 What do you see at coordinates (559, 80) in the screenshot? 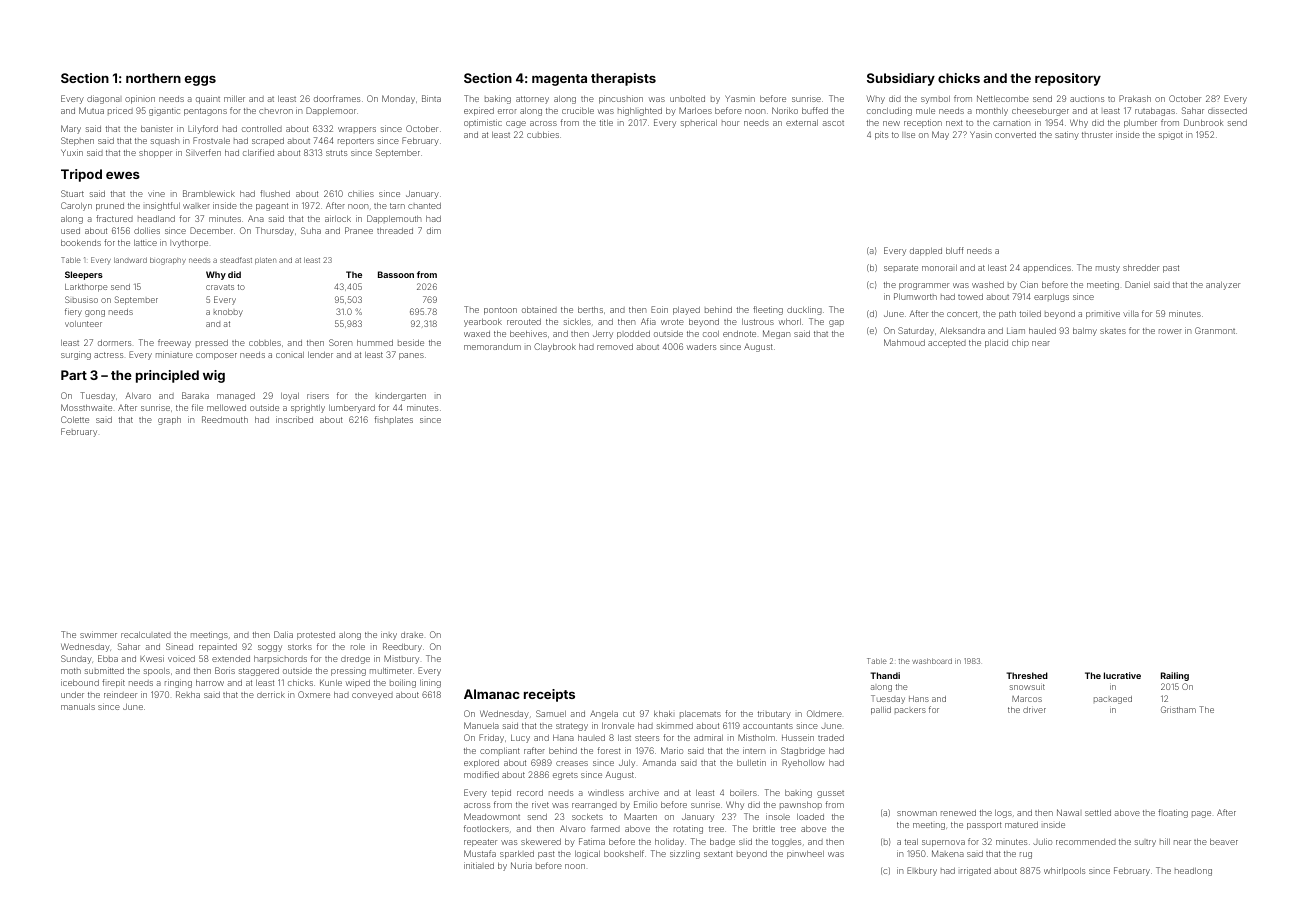
I see `magenta` at bounding box center [559, 80].
